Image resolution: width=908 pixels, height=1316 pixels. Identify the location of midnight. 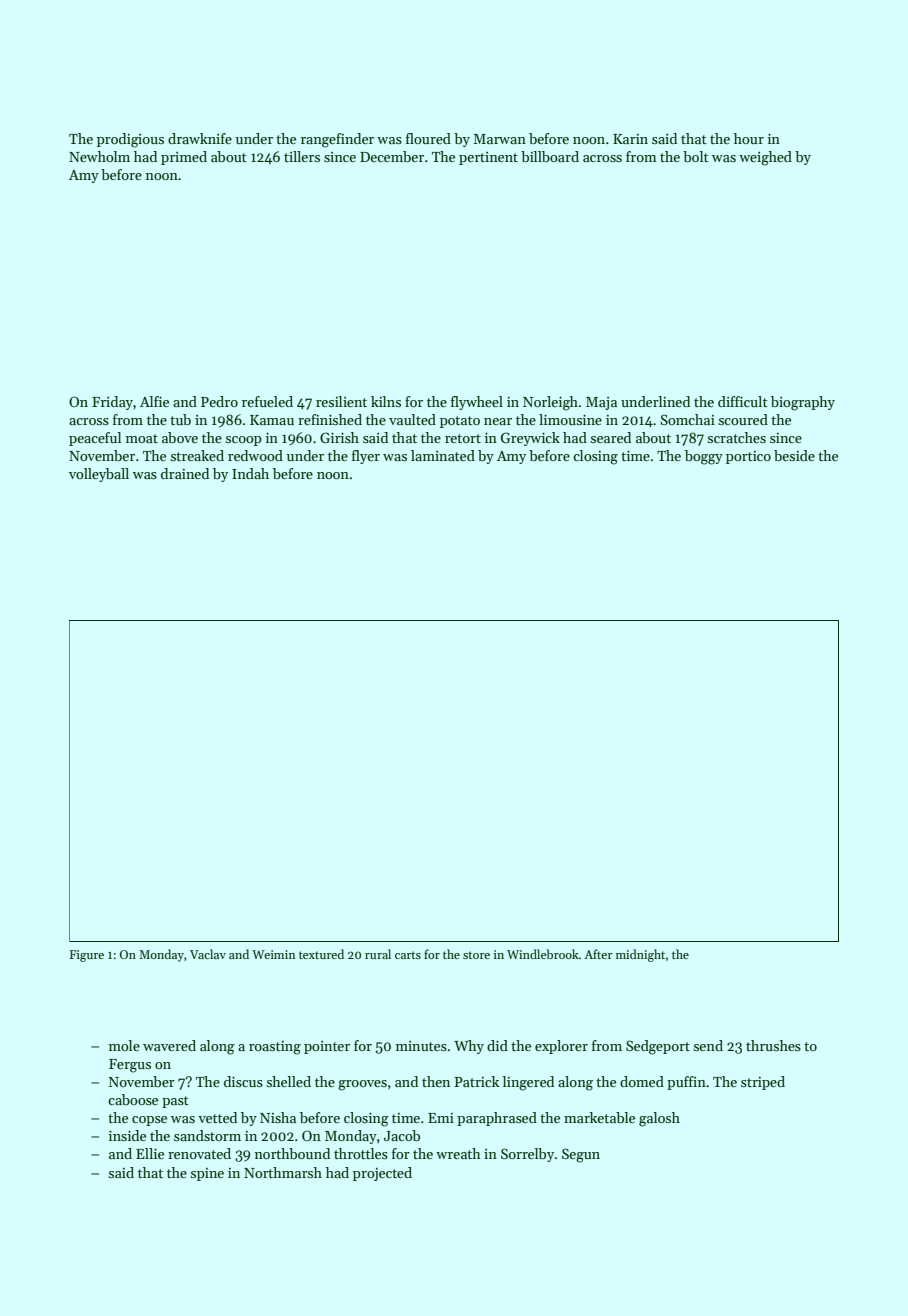
(640, 955).
